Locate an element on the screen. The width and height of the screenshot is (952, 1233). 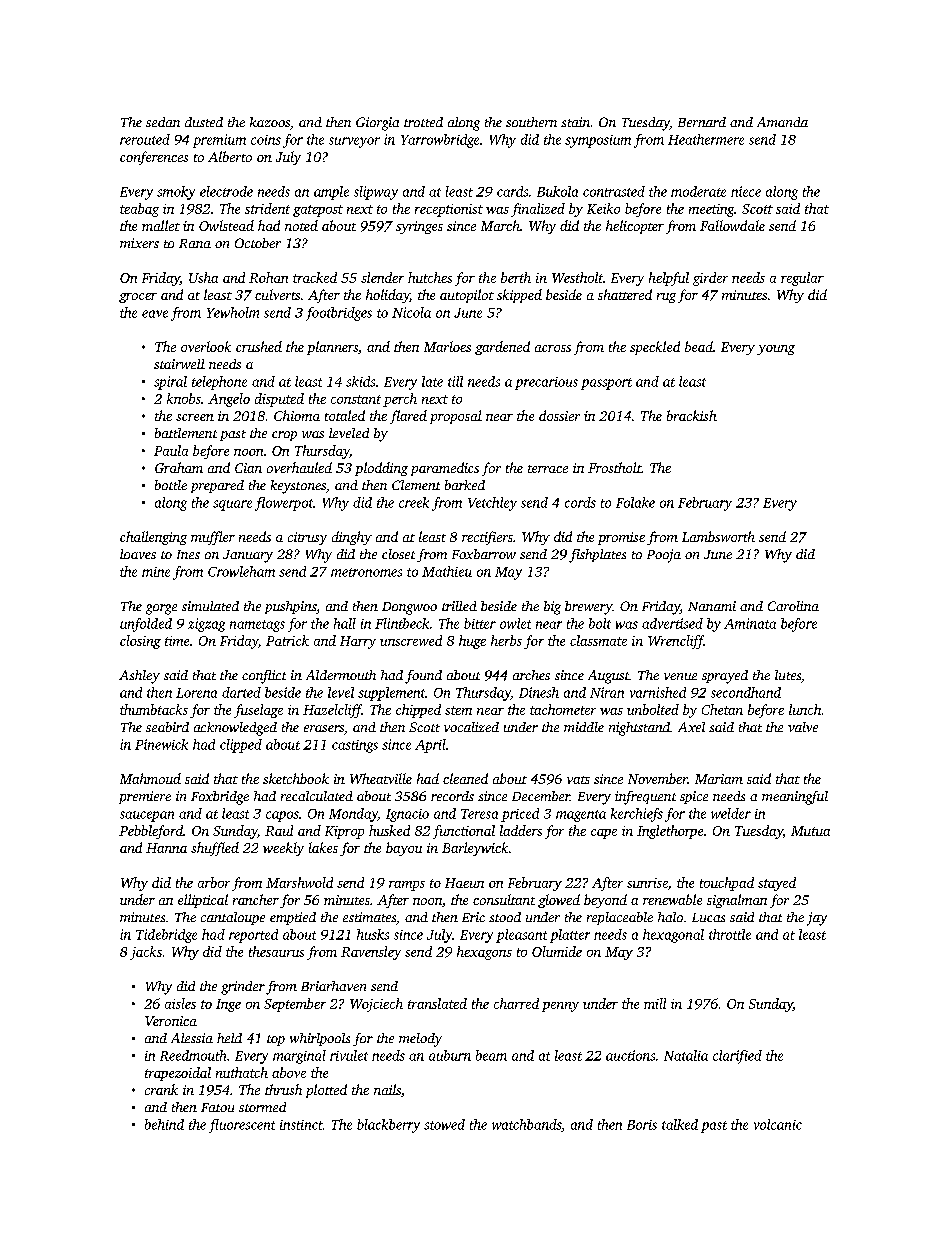
meaningful is located at coordinates (795, 798).
